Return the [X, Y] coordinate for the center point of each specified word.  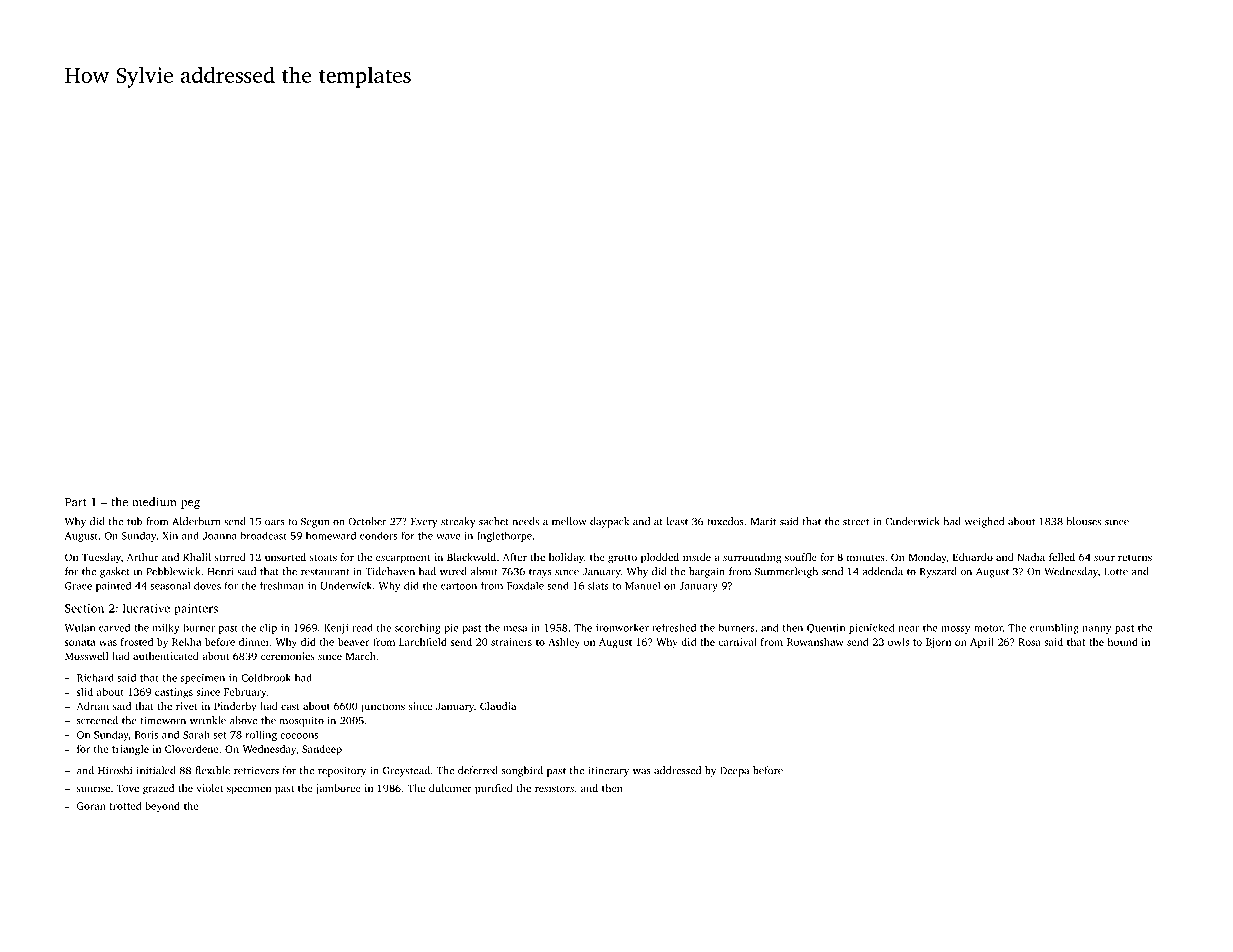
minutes [865, 557]
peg [190, 504]
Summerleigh [786, 572]
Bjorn [938, 643]
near [908, 629]
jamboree [338, 789]
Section [84, 608]
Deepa [734, 772]
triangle [130, 750]
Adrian [93, 706]
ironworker [622, 627]
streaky [458, 522]
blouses [1083, 521]
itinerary [608, 771]
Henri [220, 571]
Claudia [498, 706]
